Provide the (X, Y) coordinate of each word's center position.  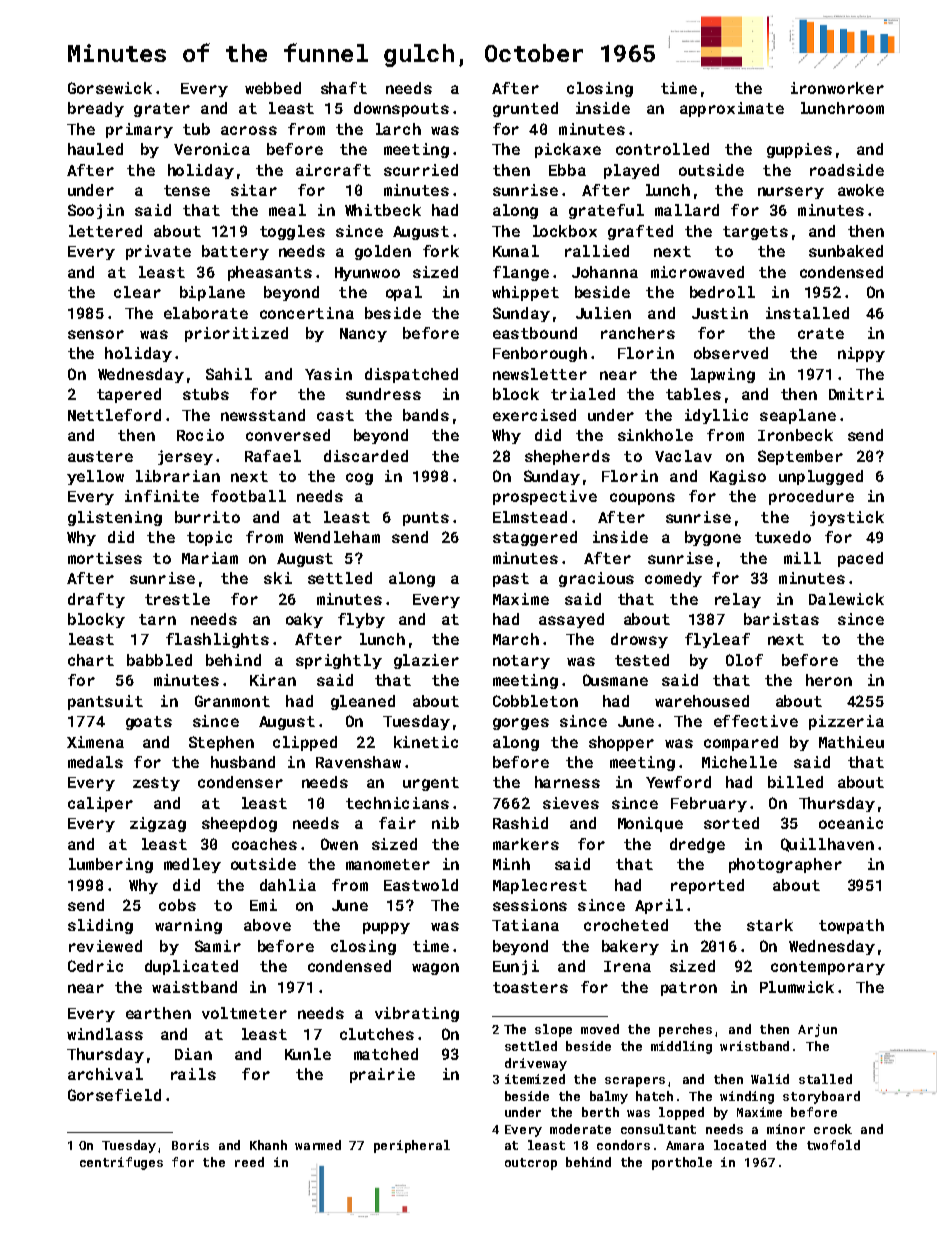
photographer (785, 865)
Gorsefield (114, 1095)
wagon (435, 969)
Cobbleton (535, 701)
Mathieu (851, 742)
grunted (525, 109)
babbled (159, 660)
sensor (96, 334)
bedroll (722, 292)
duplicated (191, 967)
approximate (732, 109)
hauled (95, 149)
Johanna (605, 272)
